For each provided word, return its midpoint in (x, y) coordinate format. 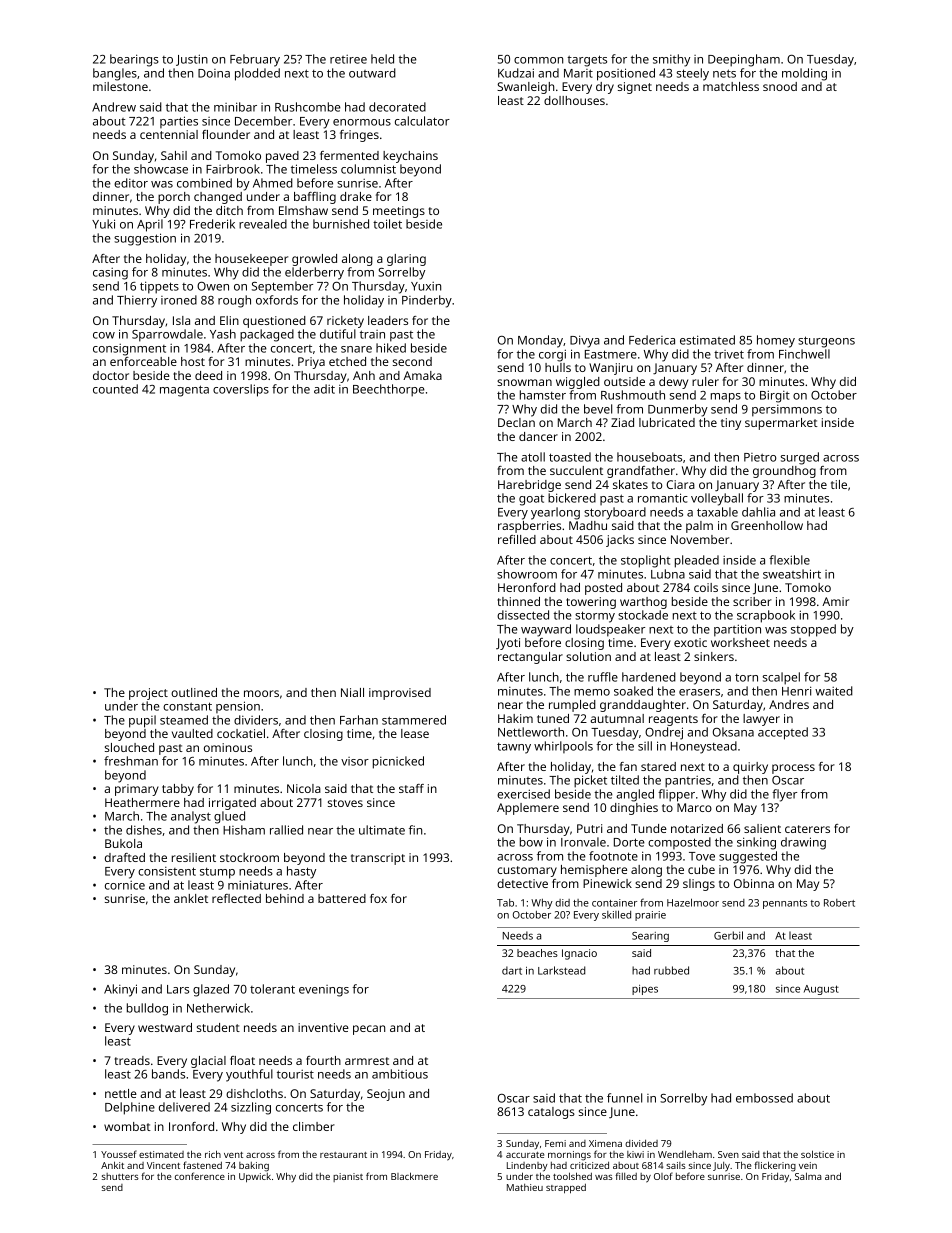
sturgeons (826, 342)
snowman (524, 382)
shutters (120, 1176)
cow (104, 335)
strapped (566, 1189)
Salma (808, 1176)
